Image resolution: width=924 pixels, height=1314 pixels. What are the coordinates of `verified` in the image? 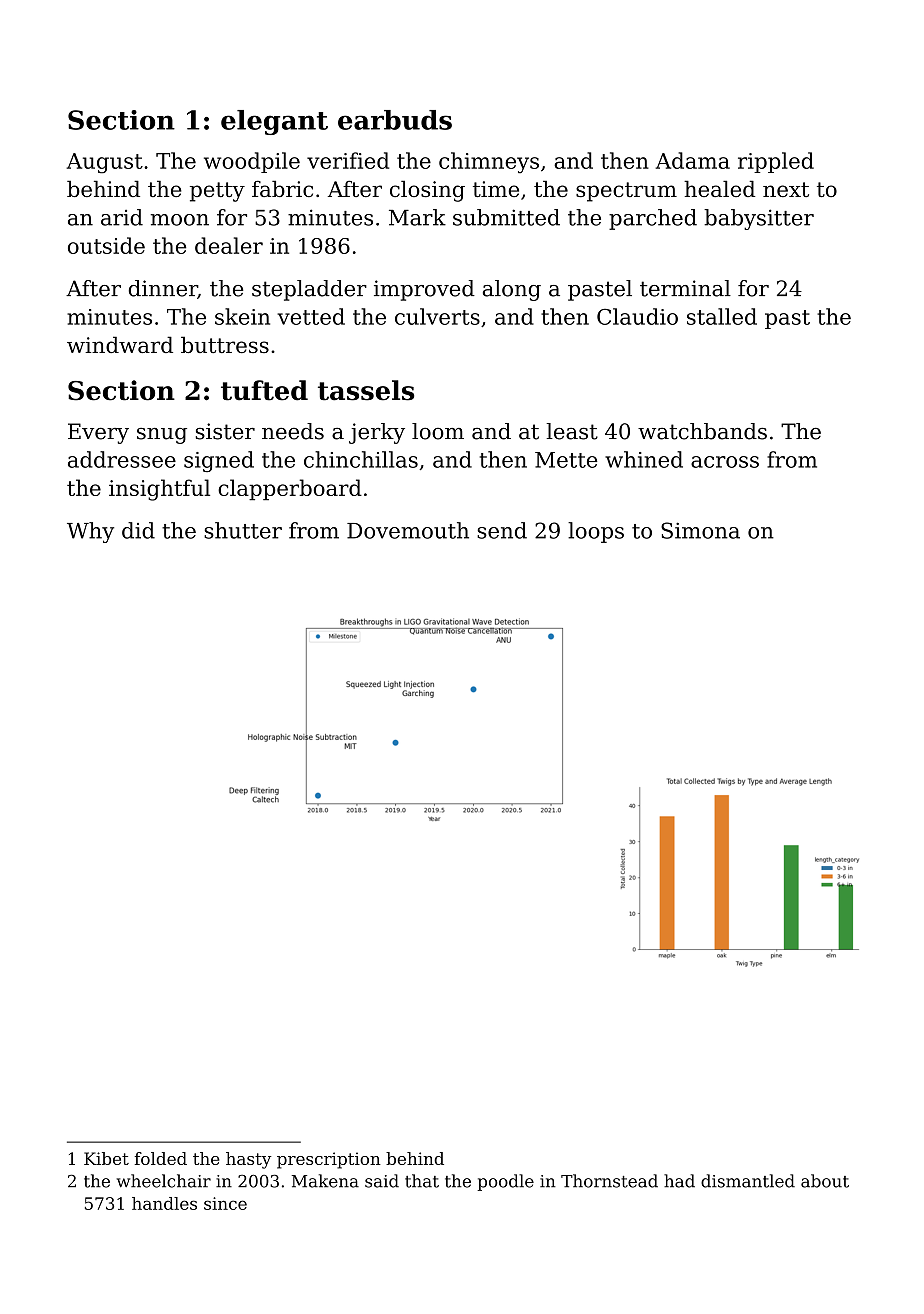 It's located at (348, 160).
